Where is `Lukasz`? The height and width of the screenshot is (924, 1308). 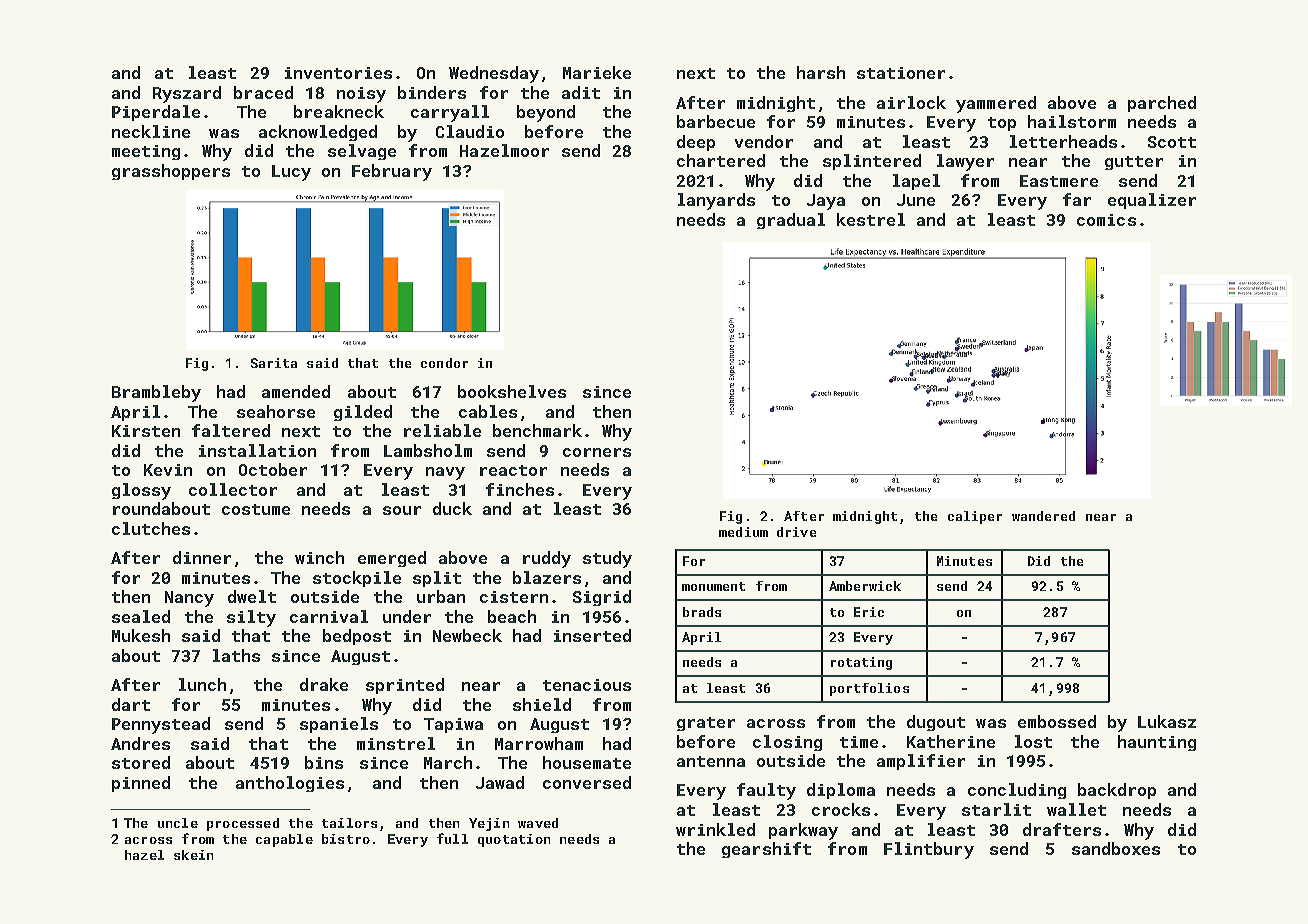 Lukasz is located at coordinates (1167, 721).
